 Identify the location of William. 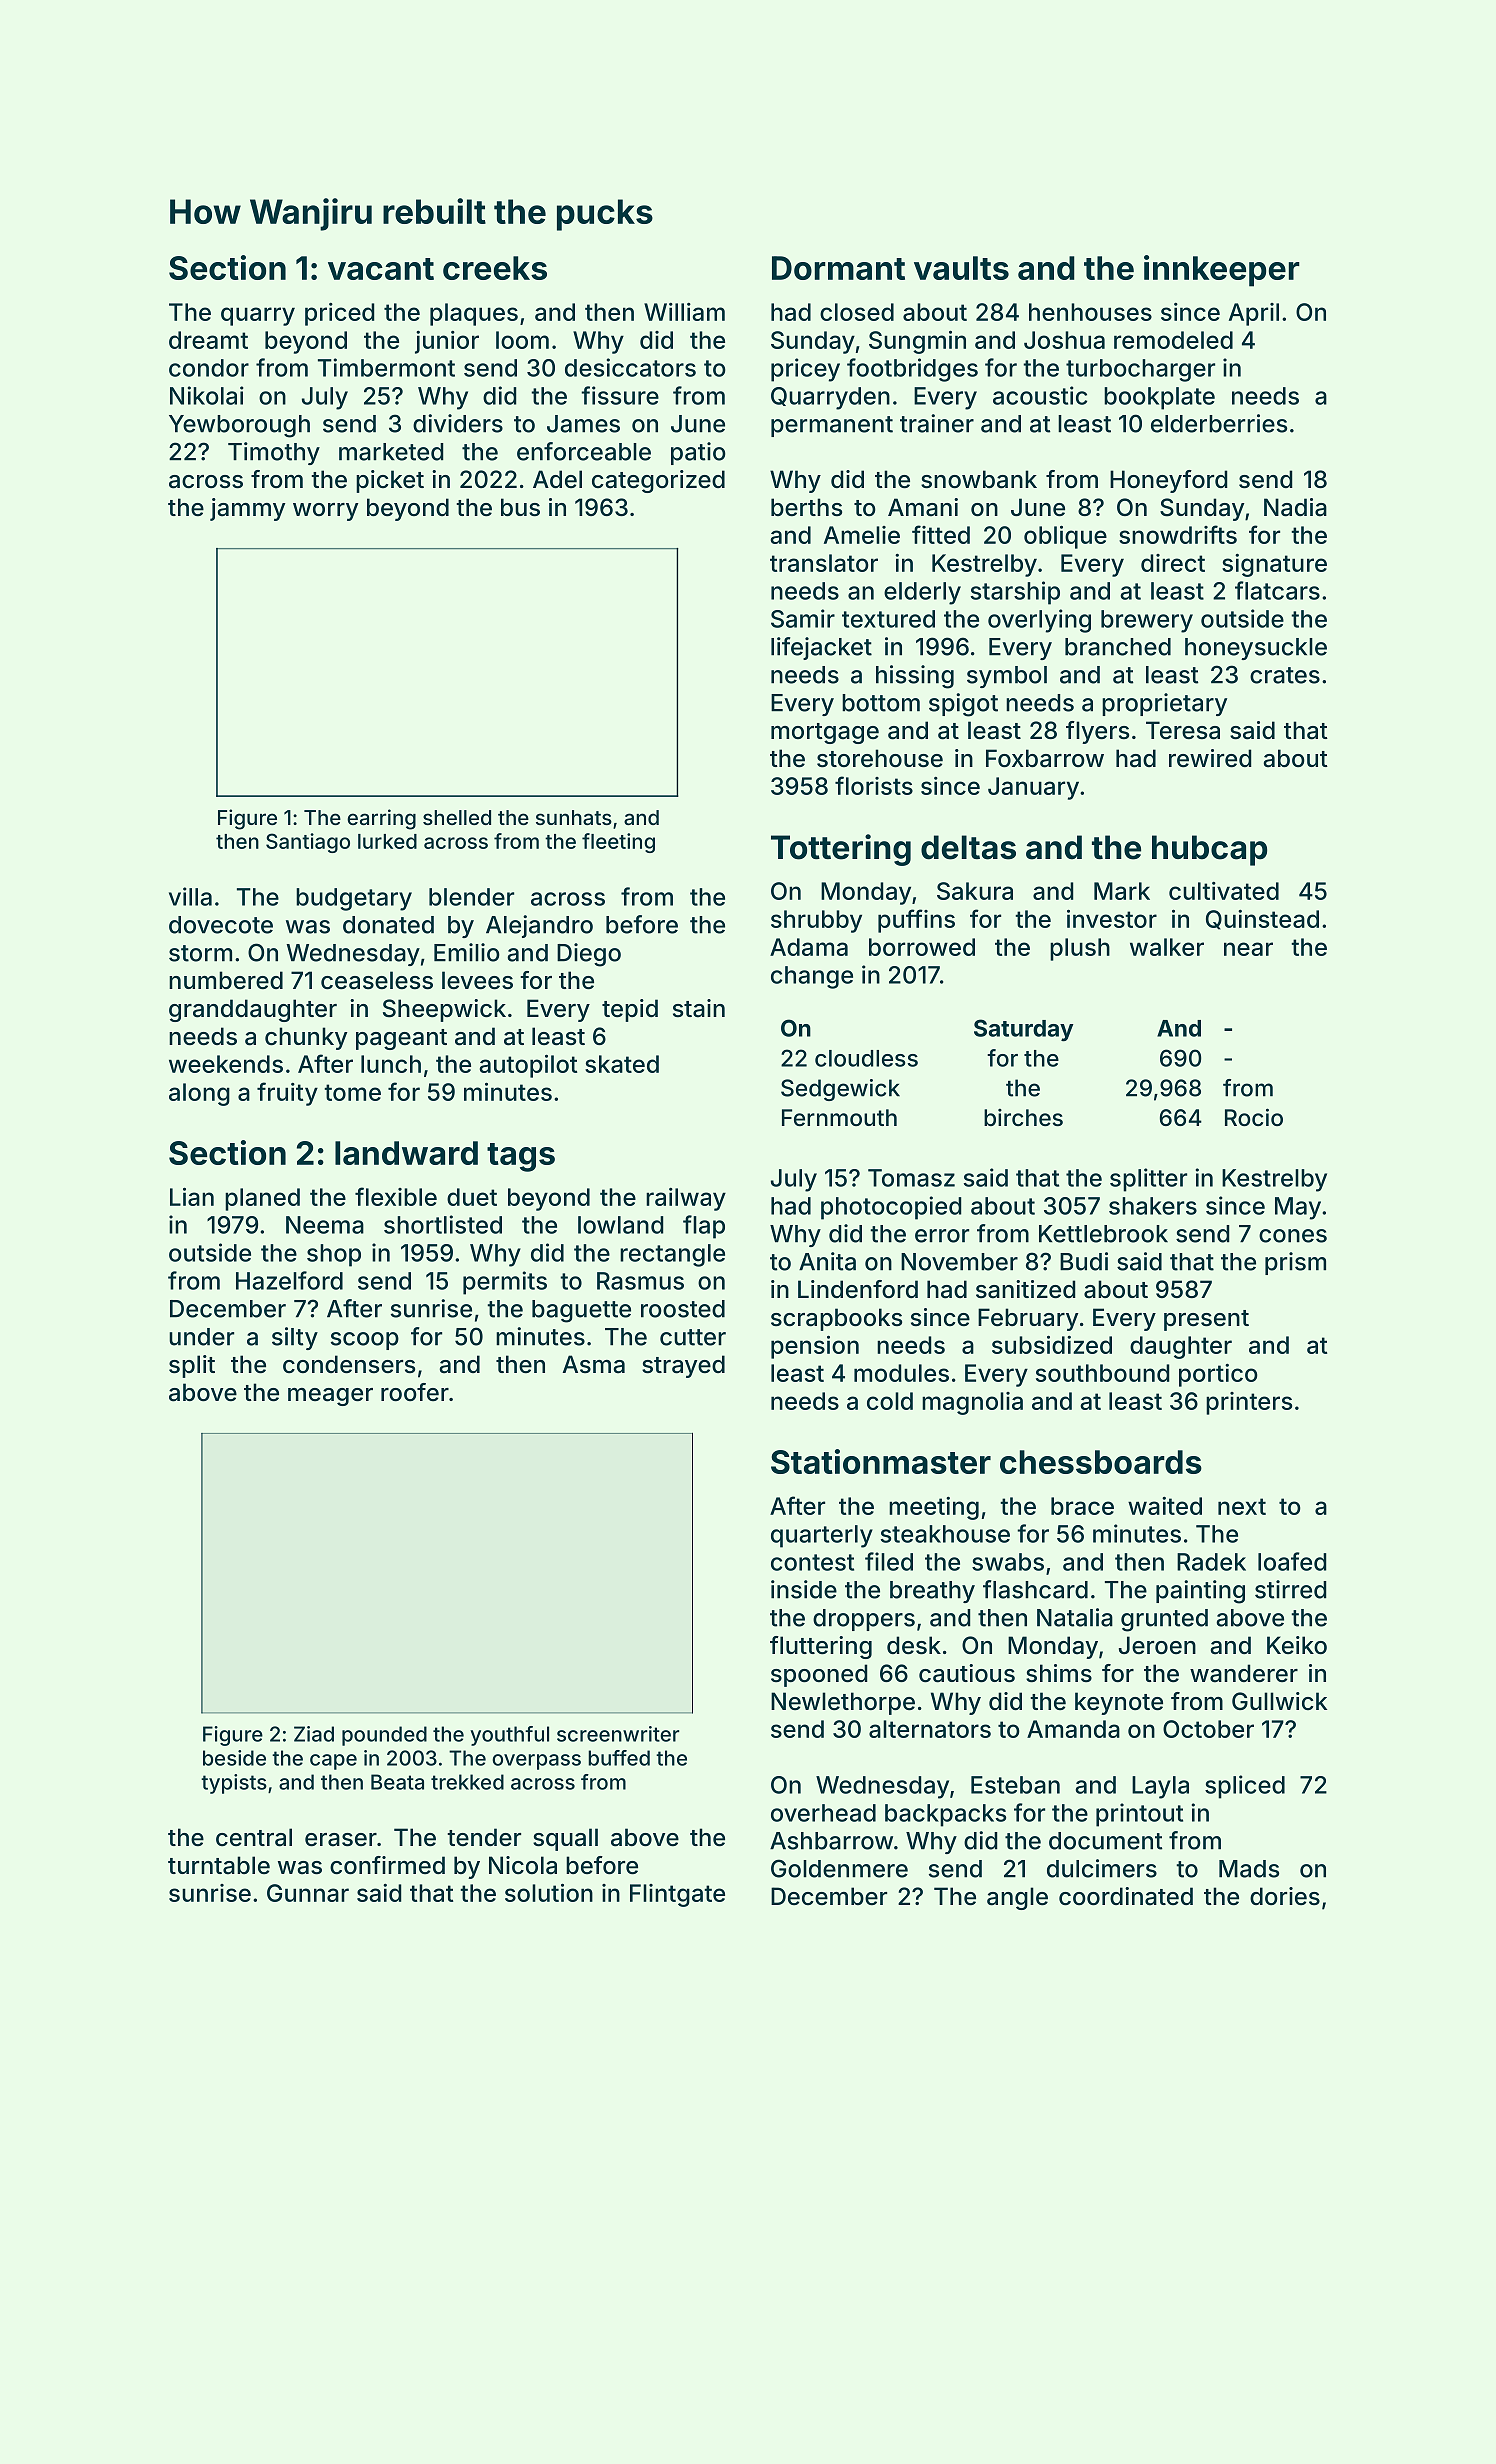
(684, 312).
